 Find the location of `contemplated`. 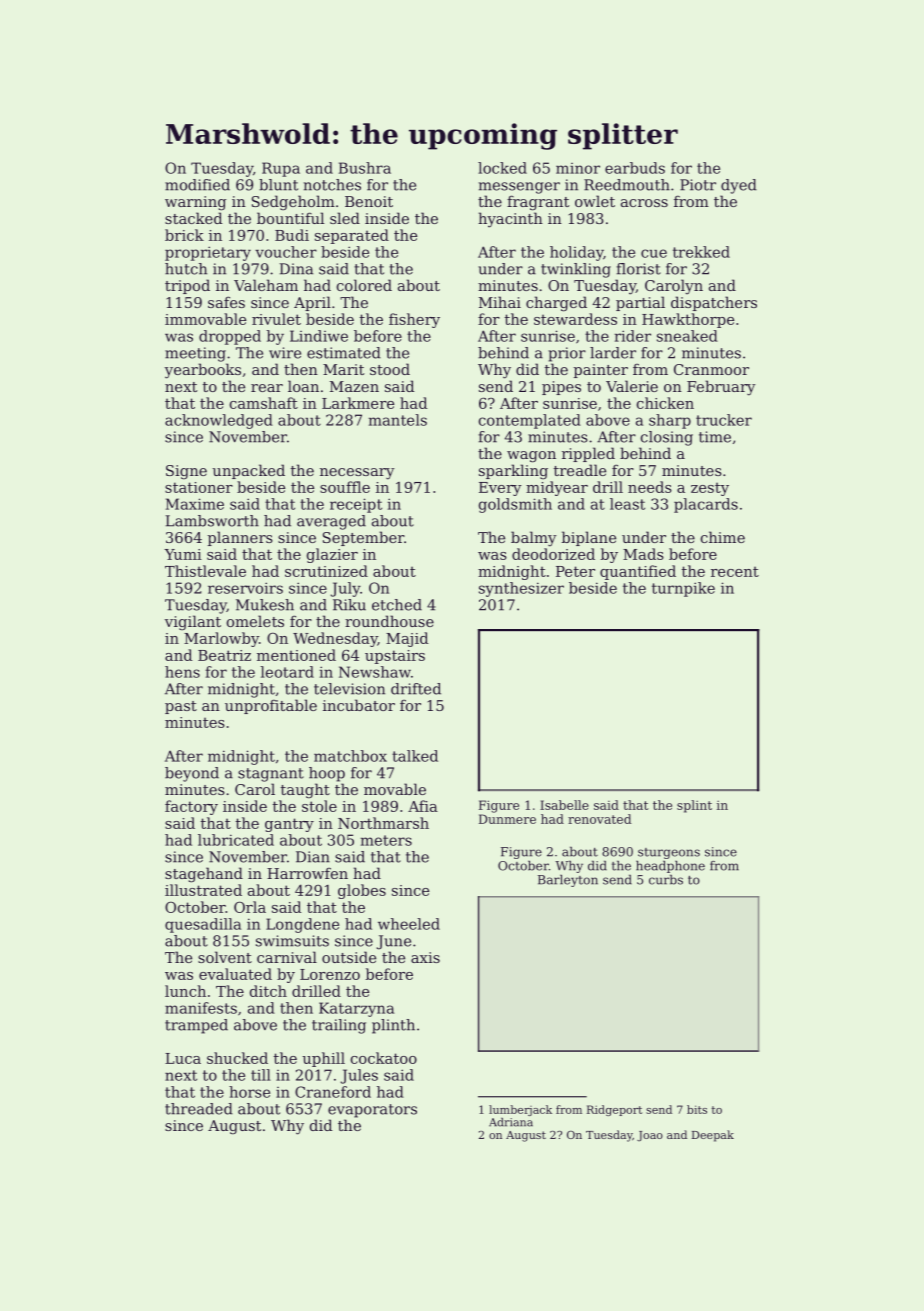

contemplated is located at coordinates (529, 421).
